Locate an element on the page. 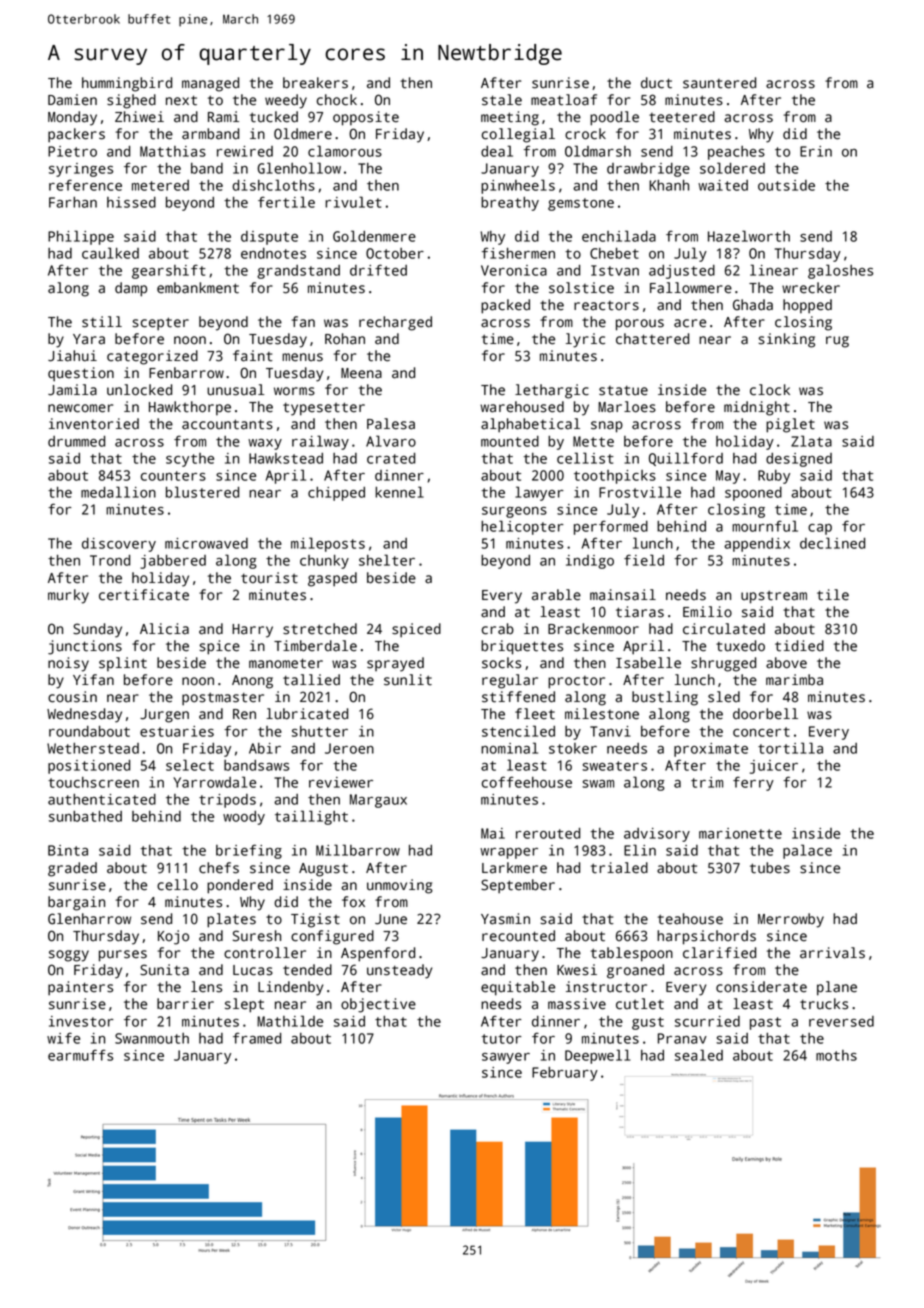  unsteady is located at coordinates (399, 971).
